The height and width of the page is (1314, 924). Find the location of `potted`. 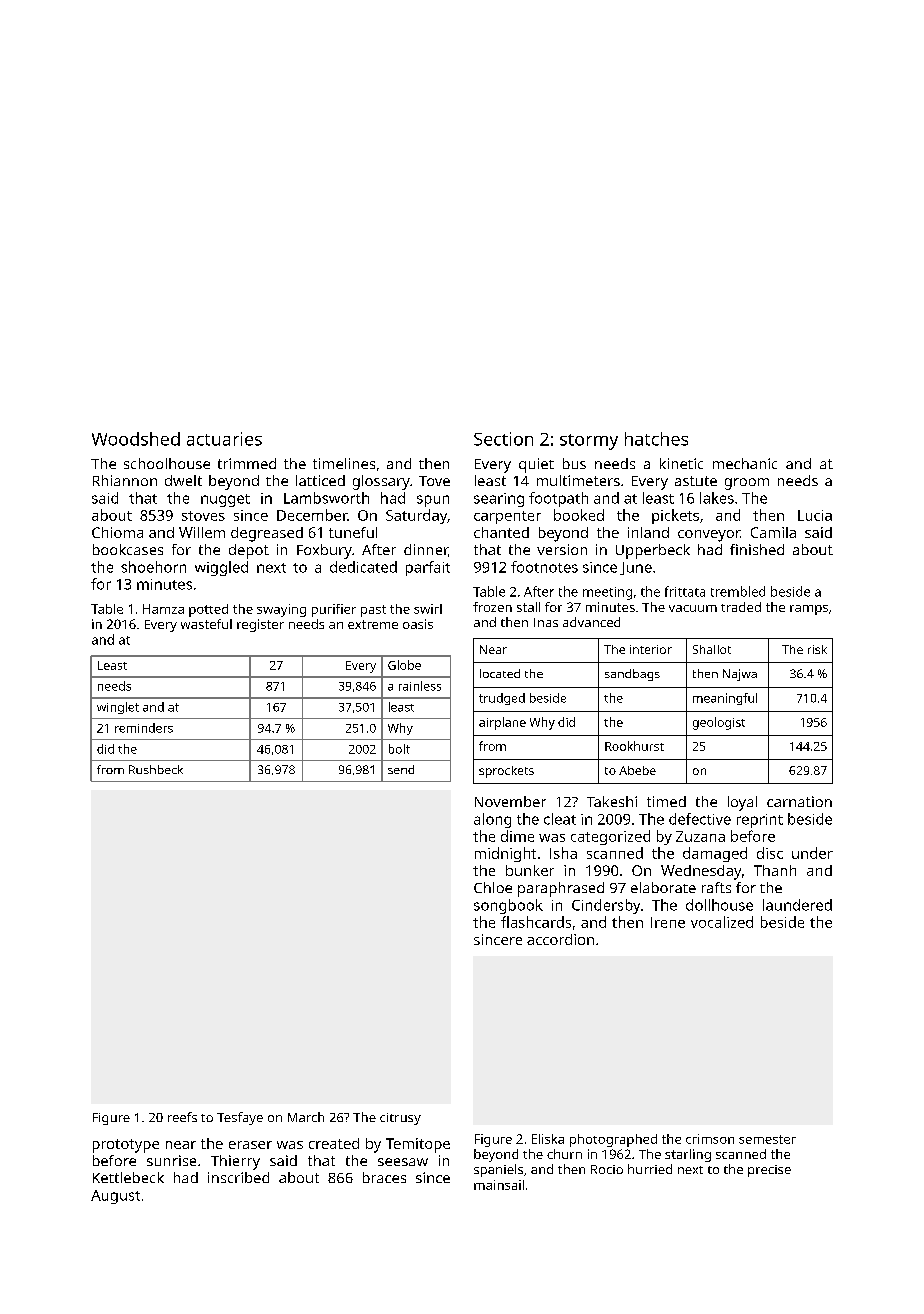

potted is located at coordinates (208, 610).
